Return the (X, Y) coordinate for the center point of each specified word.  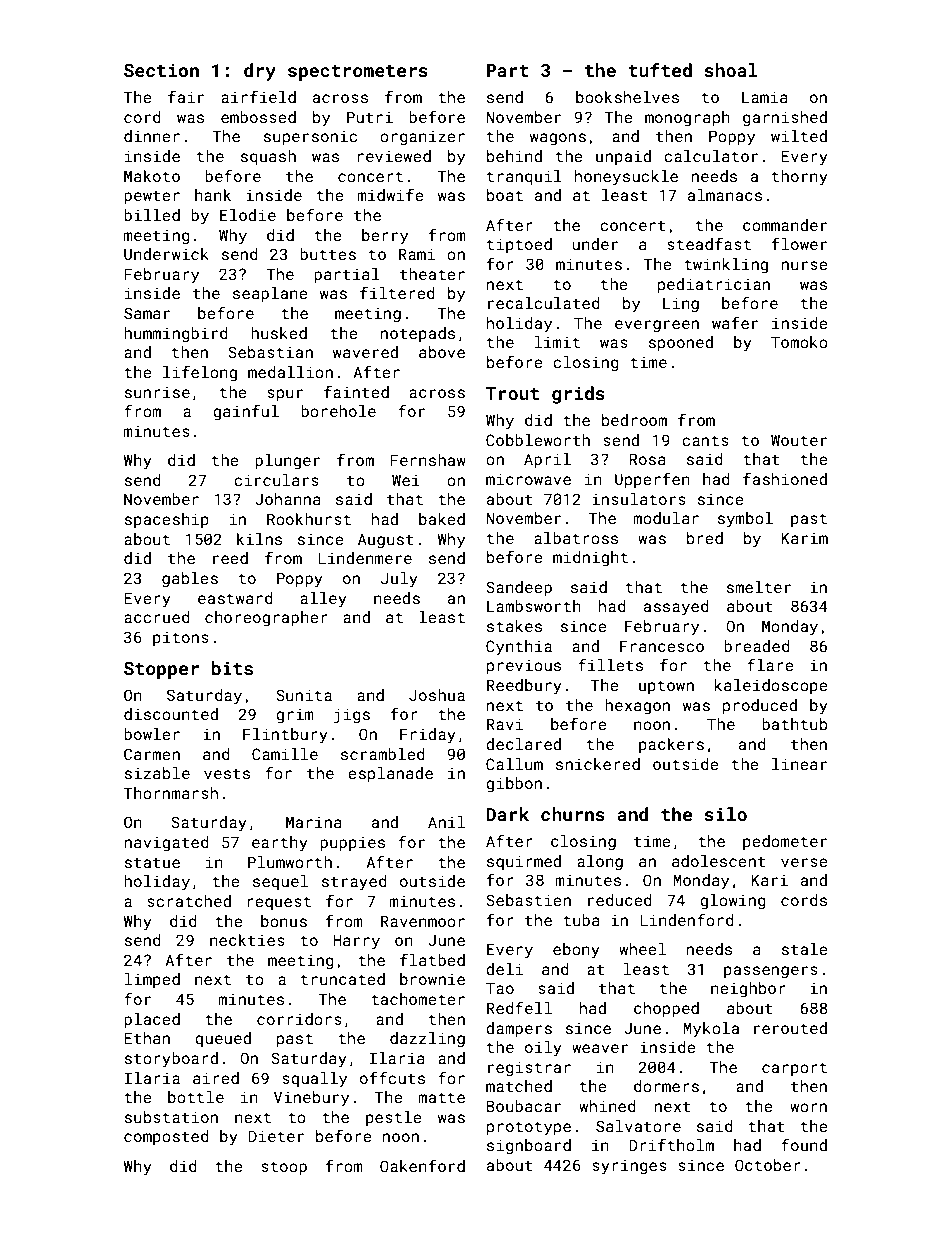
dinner (152, 136)
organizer (422, 138)
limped (152, 980)
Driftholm (671, 1144)
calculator (711, 156)
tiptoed (519, 245)
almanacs (725, 195)
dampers (519, 1029)
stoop (284, 1168)
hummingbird (176, 335)
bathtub (794, 724)
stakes (514, 626)
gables (190, 580)
